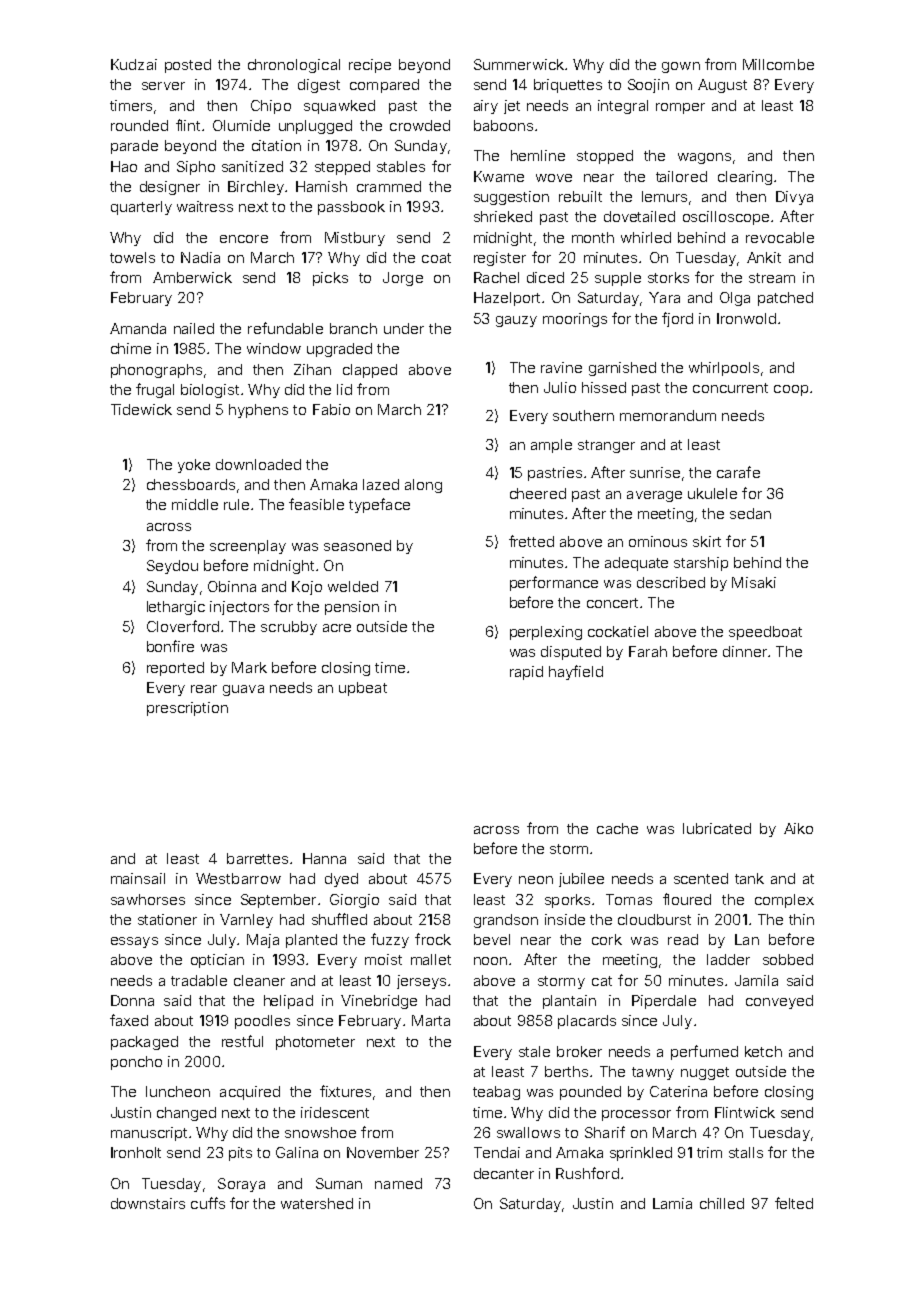 This screenshot has width=924, height=1308. What do you see at coordinates (186, 1114) in the screenshot?
I see `changed` at bounding box center [186, 1114].
